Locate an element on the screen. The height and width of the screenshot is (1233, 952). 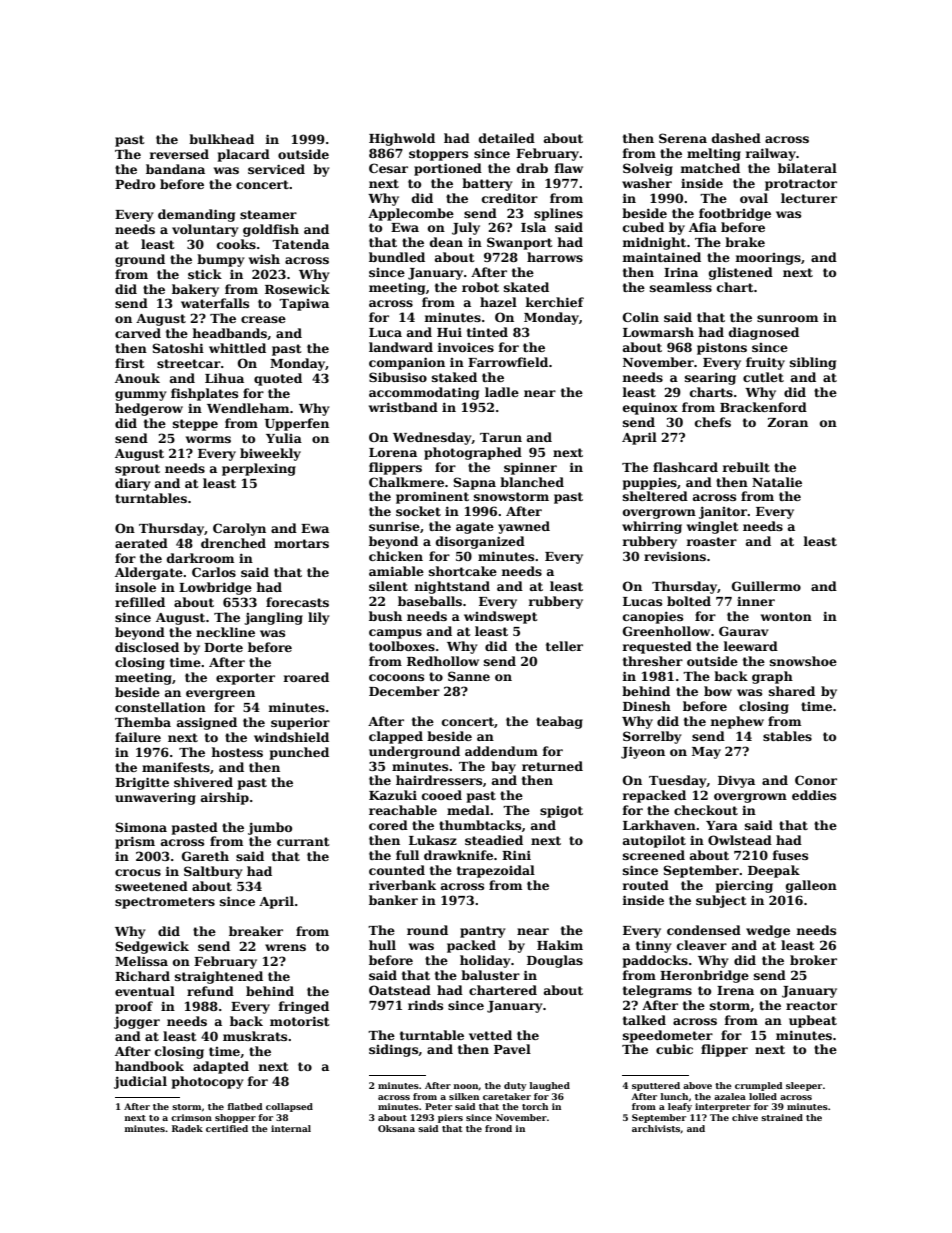
harrows is located at coordinates (555, 257).
